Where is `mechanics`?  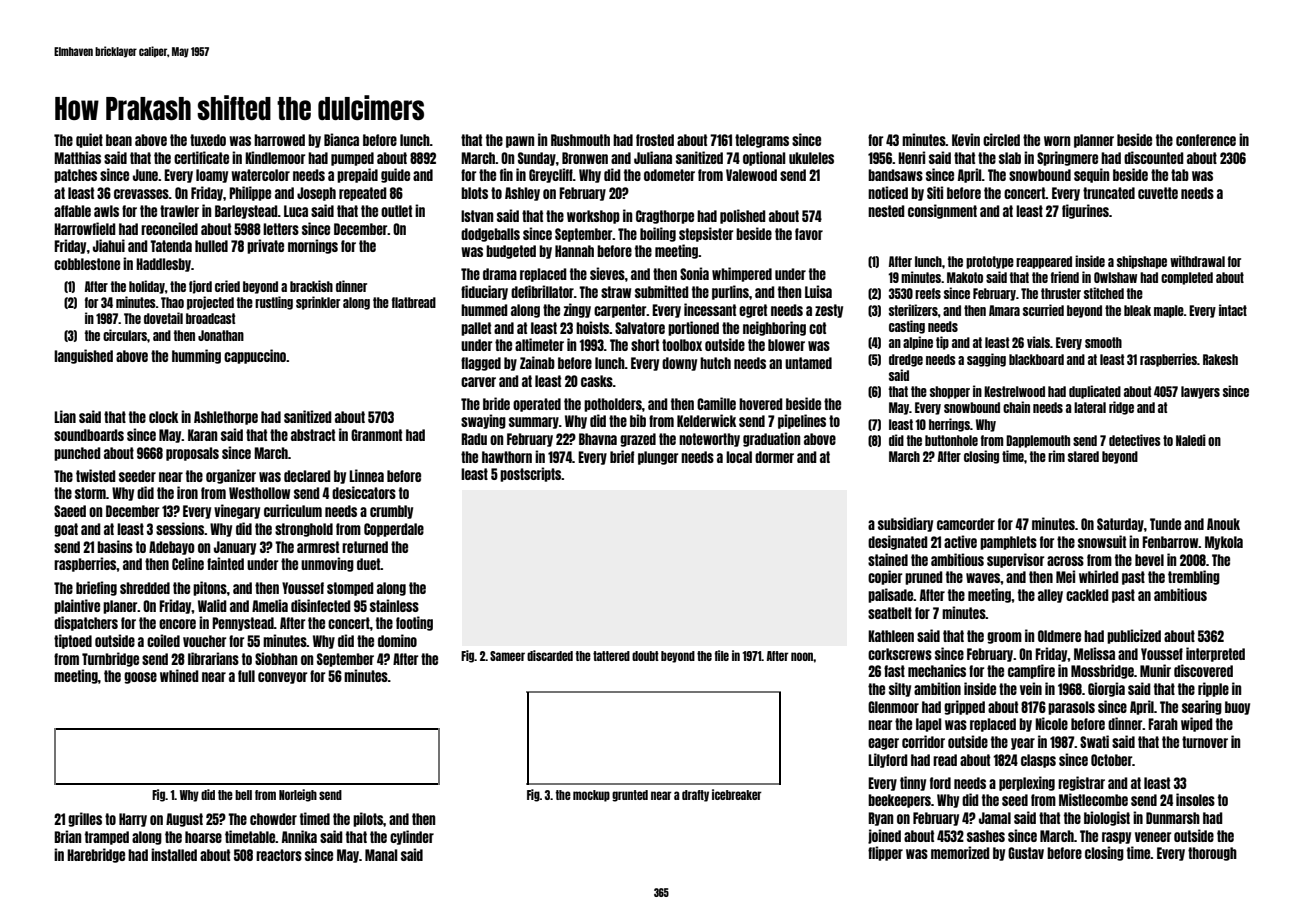 mechanics is located at coordinates (937, 670).
